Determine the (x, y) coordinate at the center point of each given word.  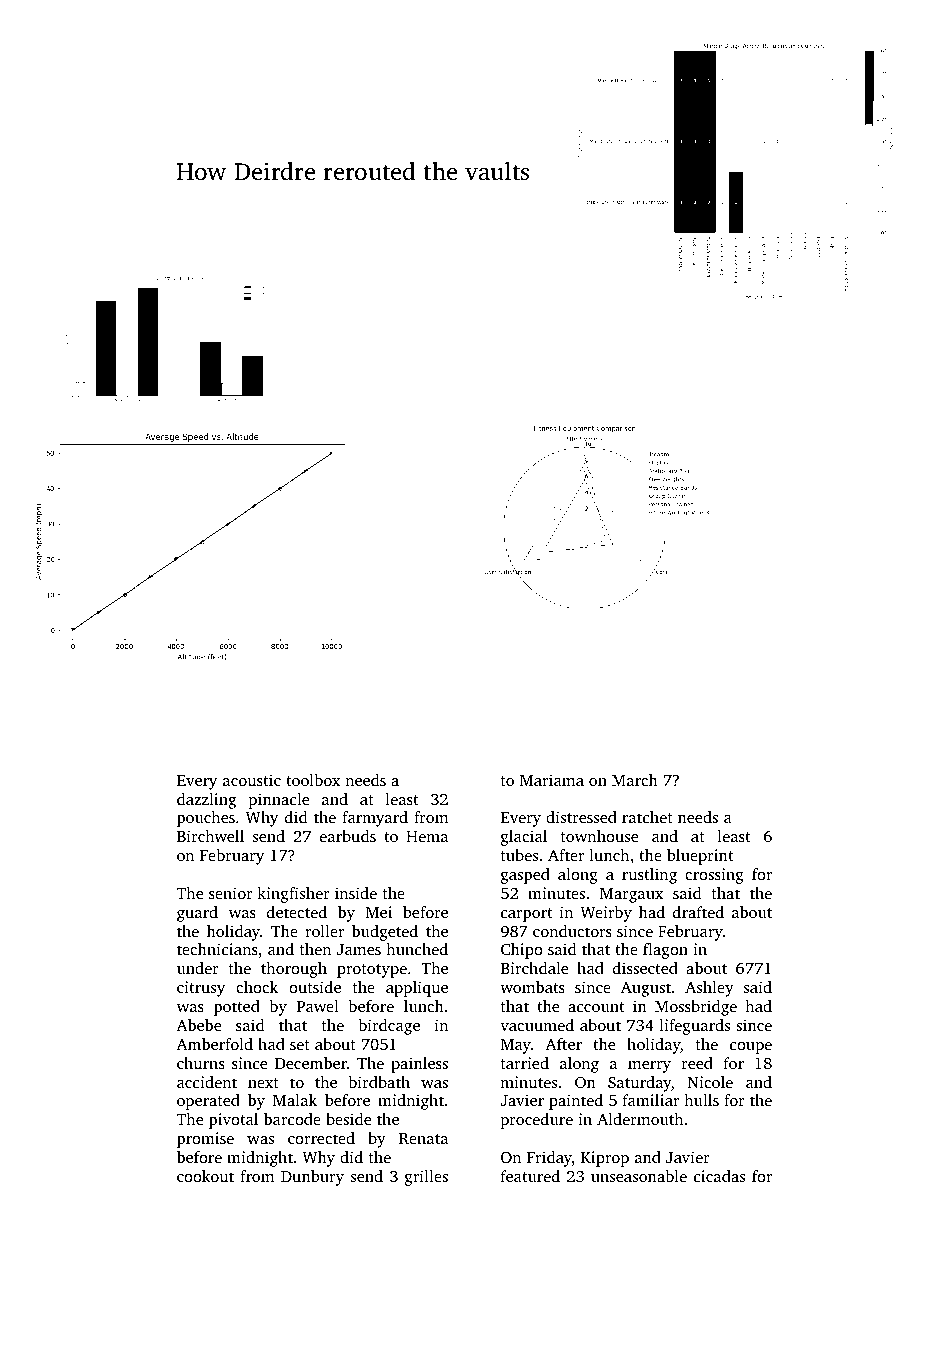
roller (324, 931)
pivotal (233, 1121)
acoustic (252, 780)
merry (649, 1067)
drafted (698, 912)
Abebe (198, 1025)
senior (231, 893)
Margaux (631, 895)
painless (419, 1065)
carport (527, 915)
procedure (537, 1121)
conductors (572, 931)
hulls (701, 1100)
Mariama (552, 780)
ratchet (647, 817)
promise (205, 1140)
